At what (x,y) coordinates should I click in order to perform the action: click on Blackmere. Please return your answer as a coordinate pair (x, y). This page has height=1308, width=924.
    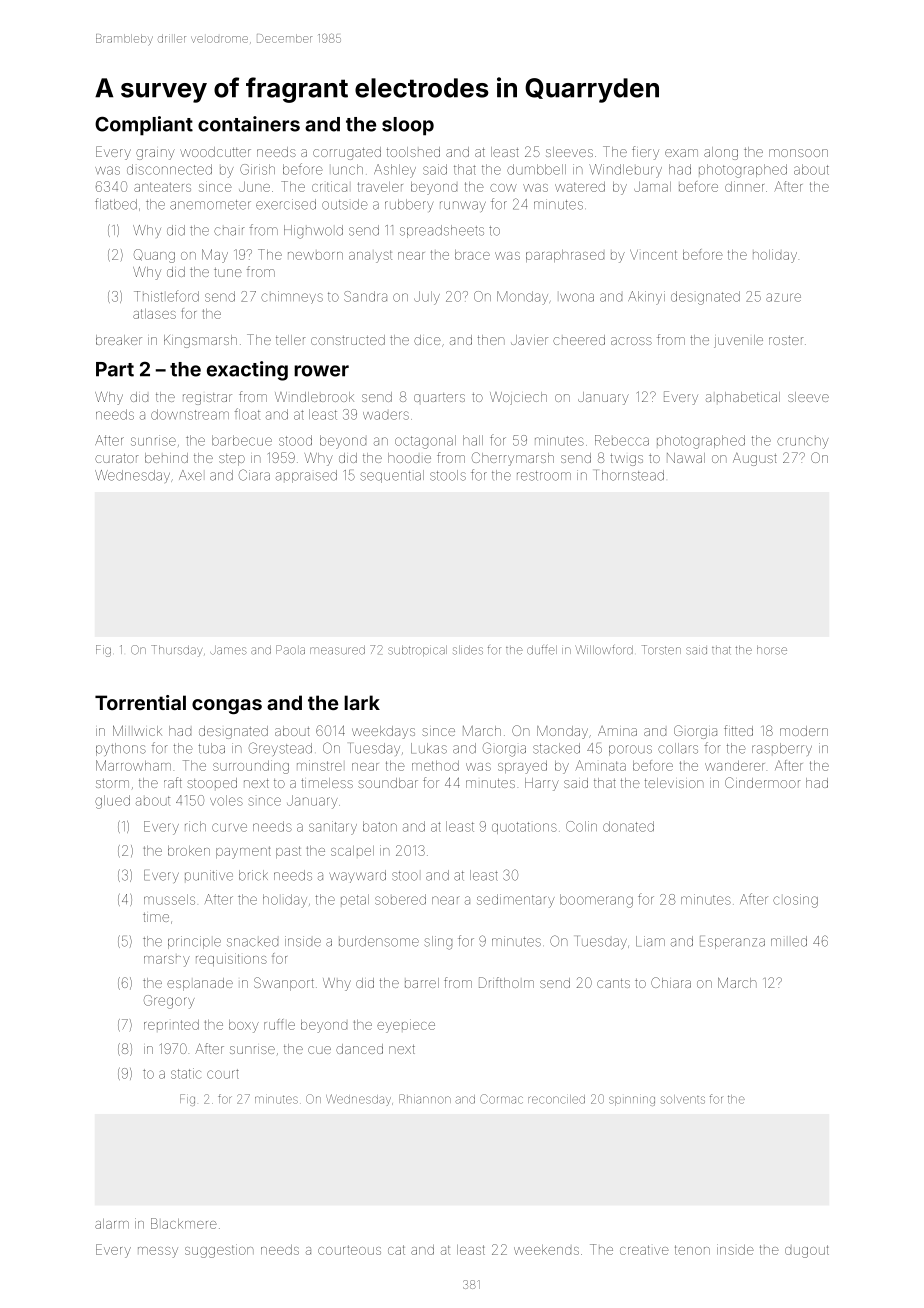
    Looking at the image, I should click on (184, 1223).
